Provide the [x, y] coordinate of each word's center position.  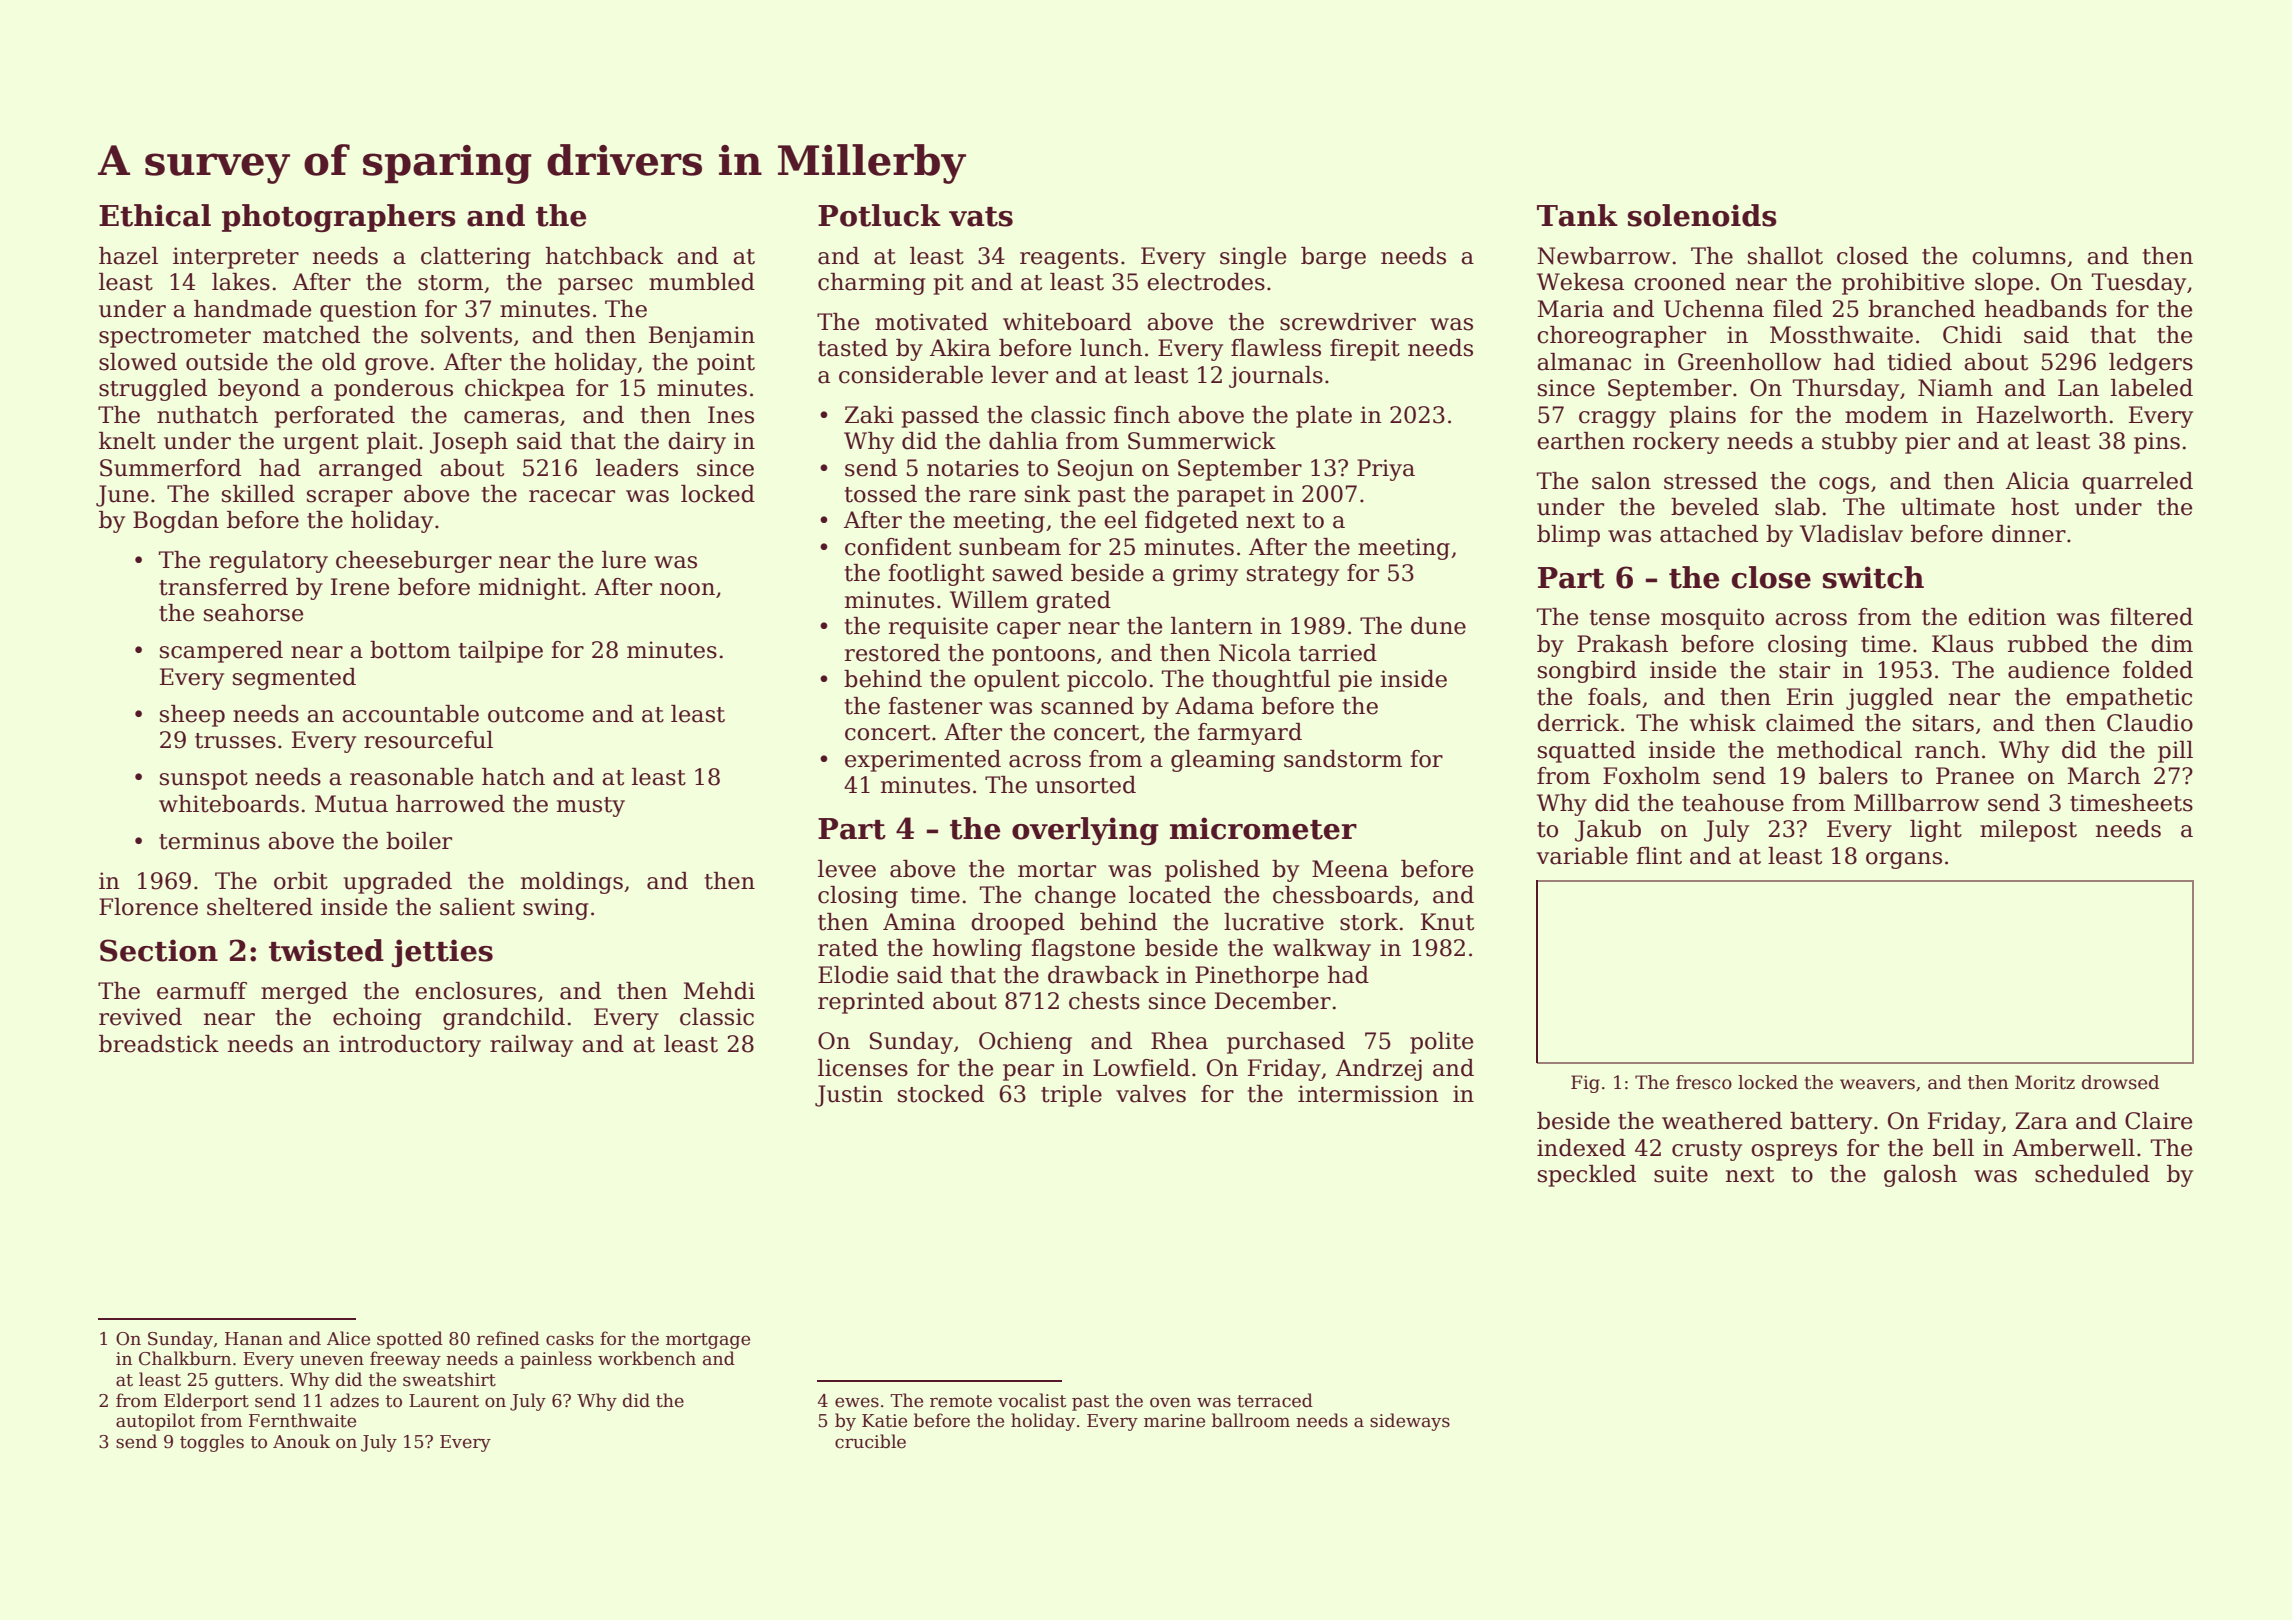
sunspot [204, 780]
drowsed [2120, 1082]
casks [570, 1338]
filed [1798, 309]
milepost [2028, 831]
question [368, 311]
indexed [1581, 1148]
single [1253, 258]
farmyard [1250, 734]
